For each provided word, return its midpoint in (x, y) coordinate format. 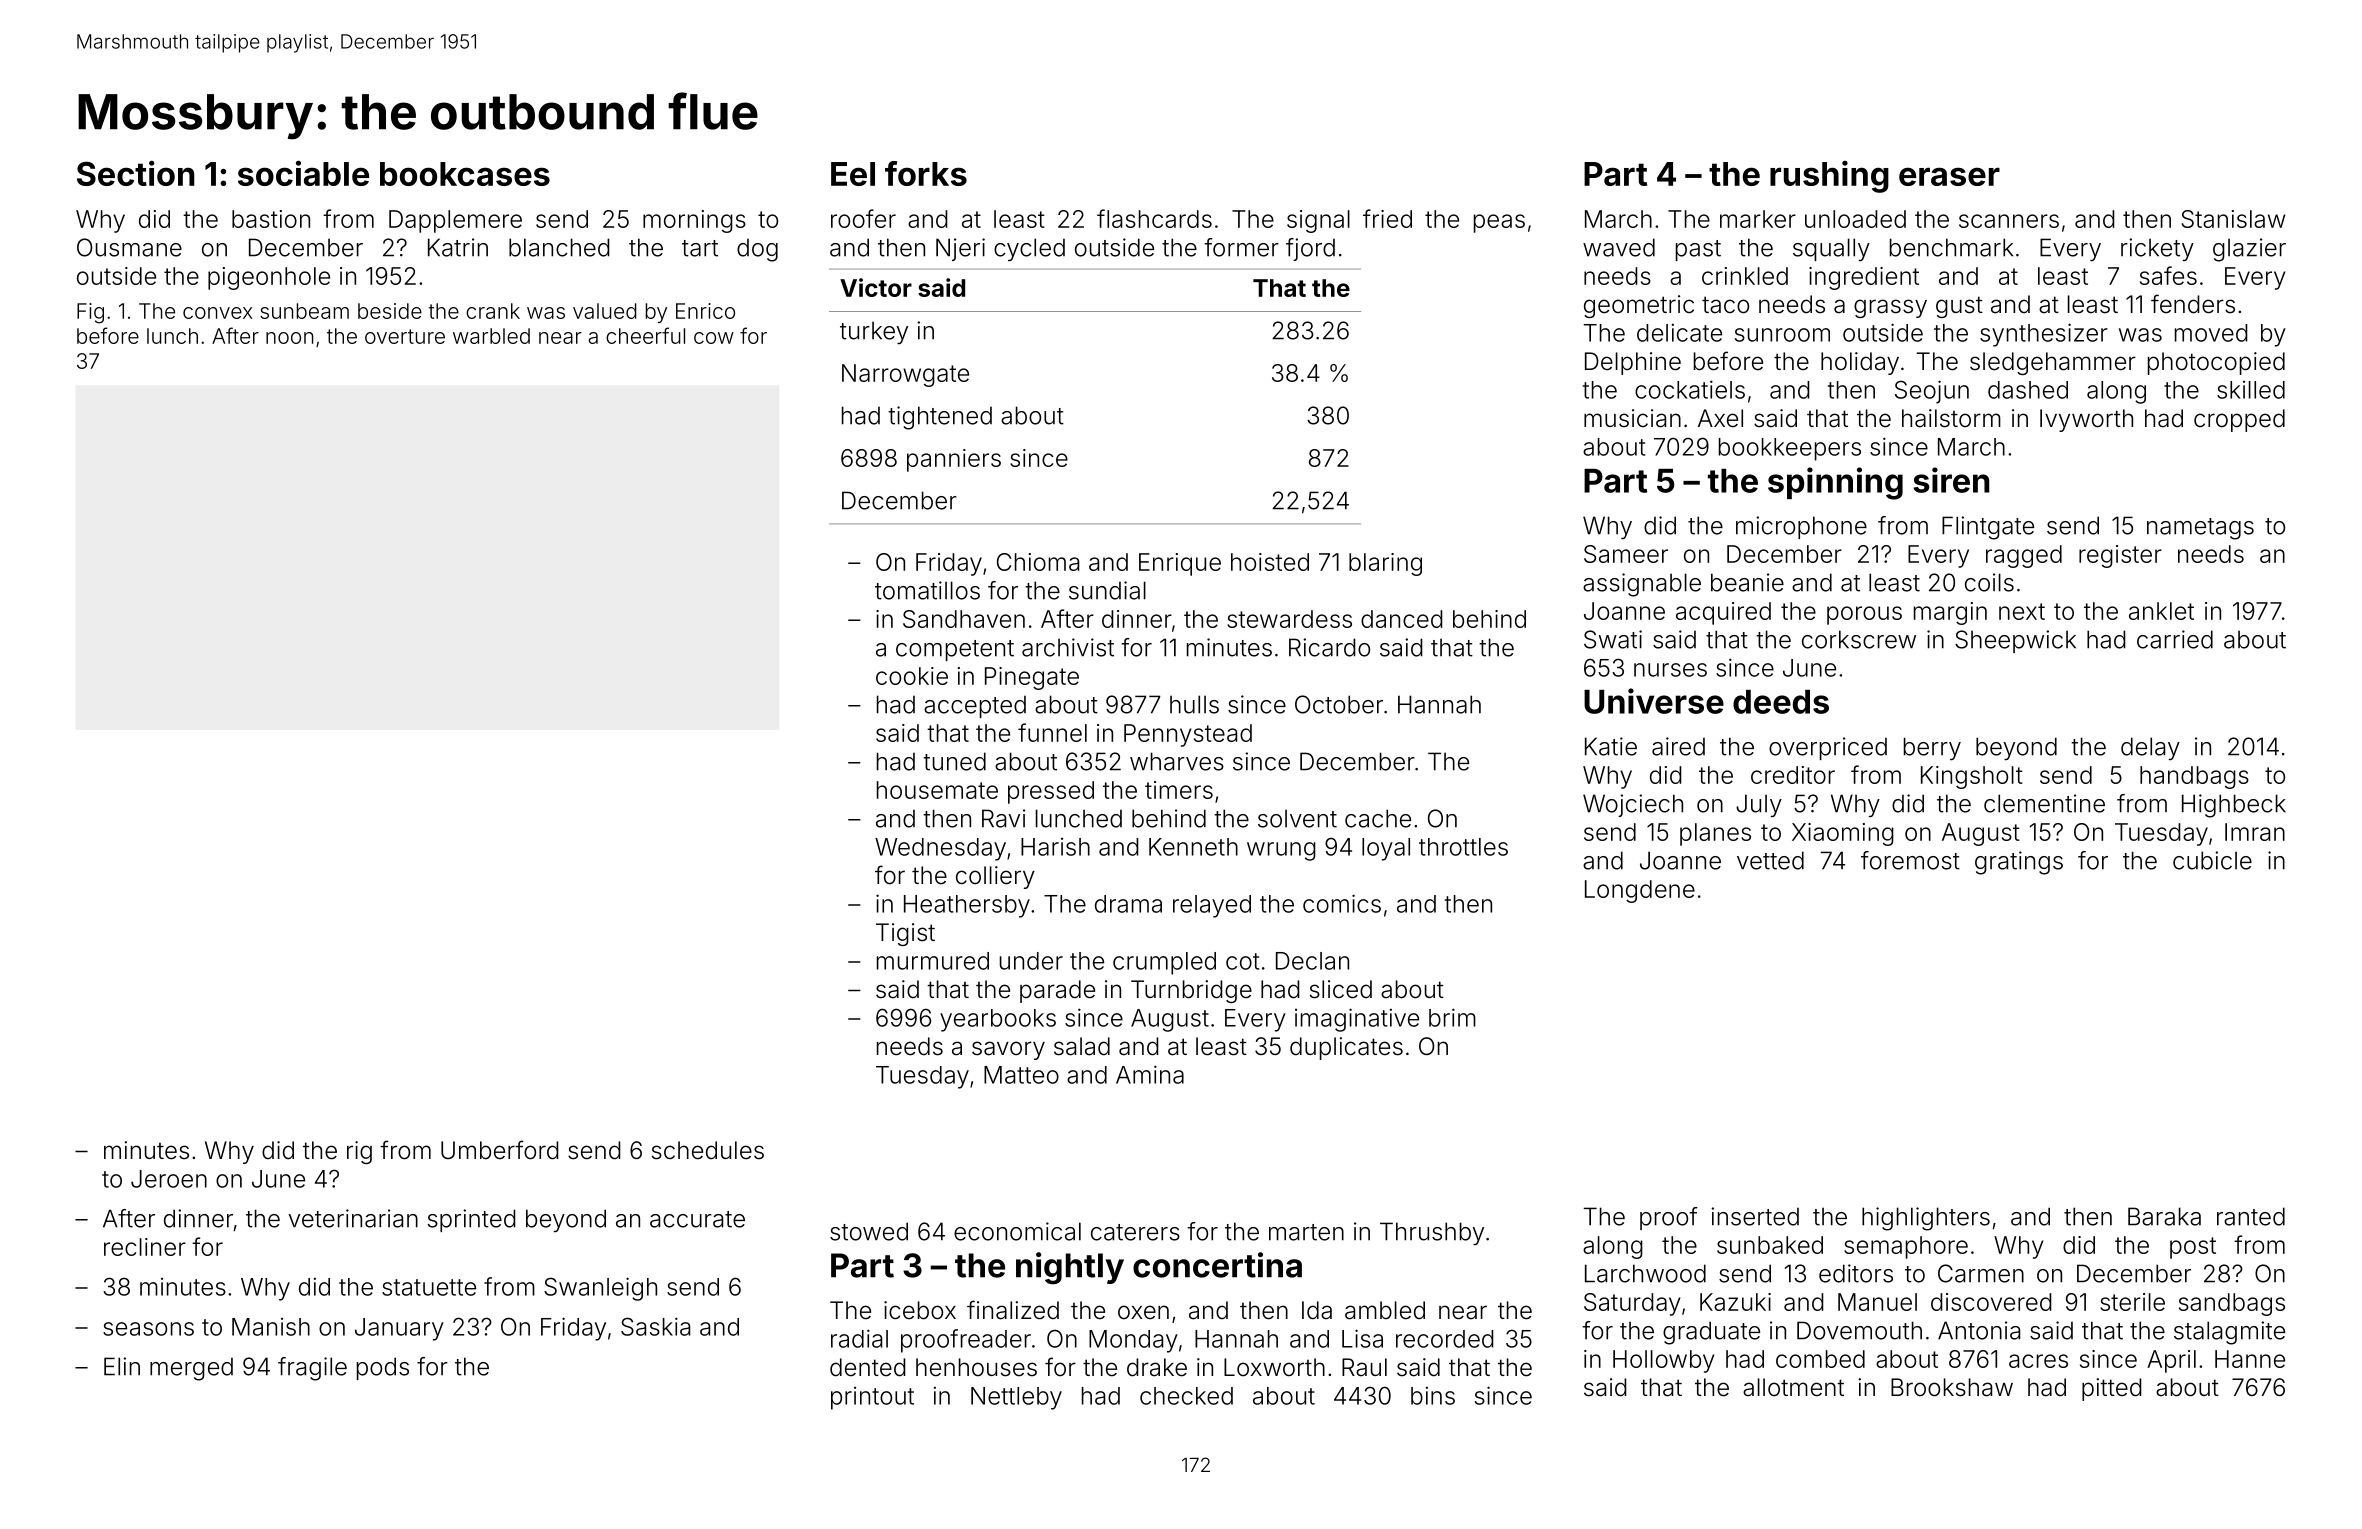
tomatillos (927, 590)
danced (1402, 619)
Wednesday (940, 849)
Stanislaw (2233, 219)
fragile (312, 1369)
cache (1378, 818)
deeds (1781, 702)
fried (1387, 218)
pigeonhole (269, 278)
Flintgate (1988, 528)
